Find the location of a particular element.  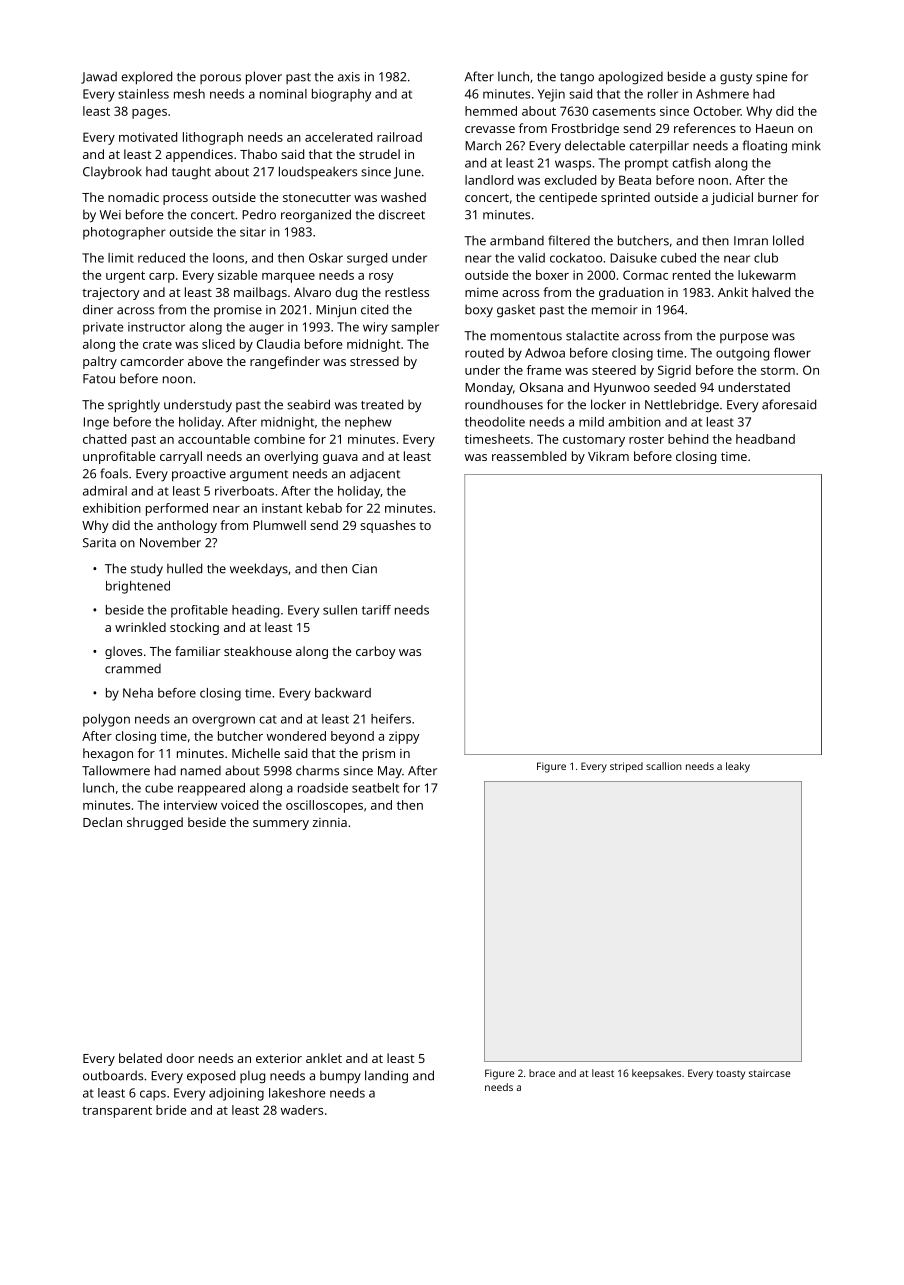

adjacent is located at coordinates (375, 475).
